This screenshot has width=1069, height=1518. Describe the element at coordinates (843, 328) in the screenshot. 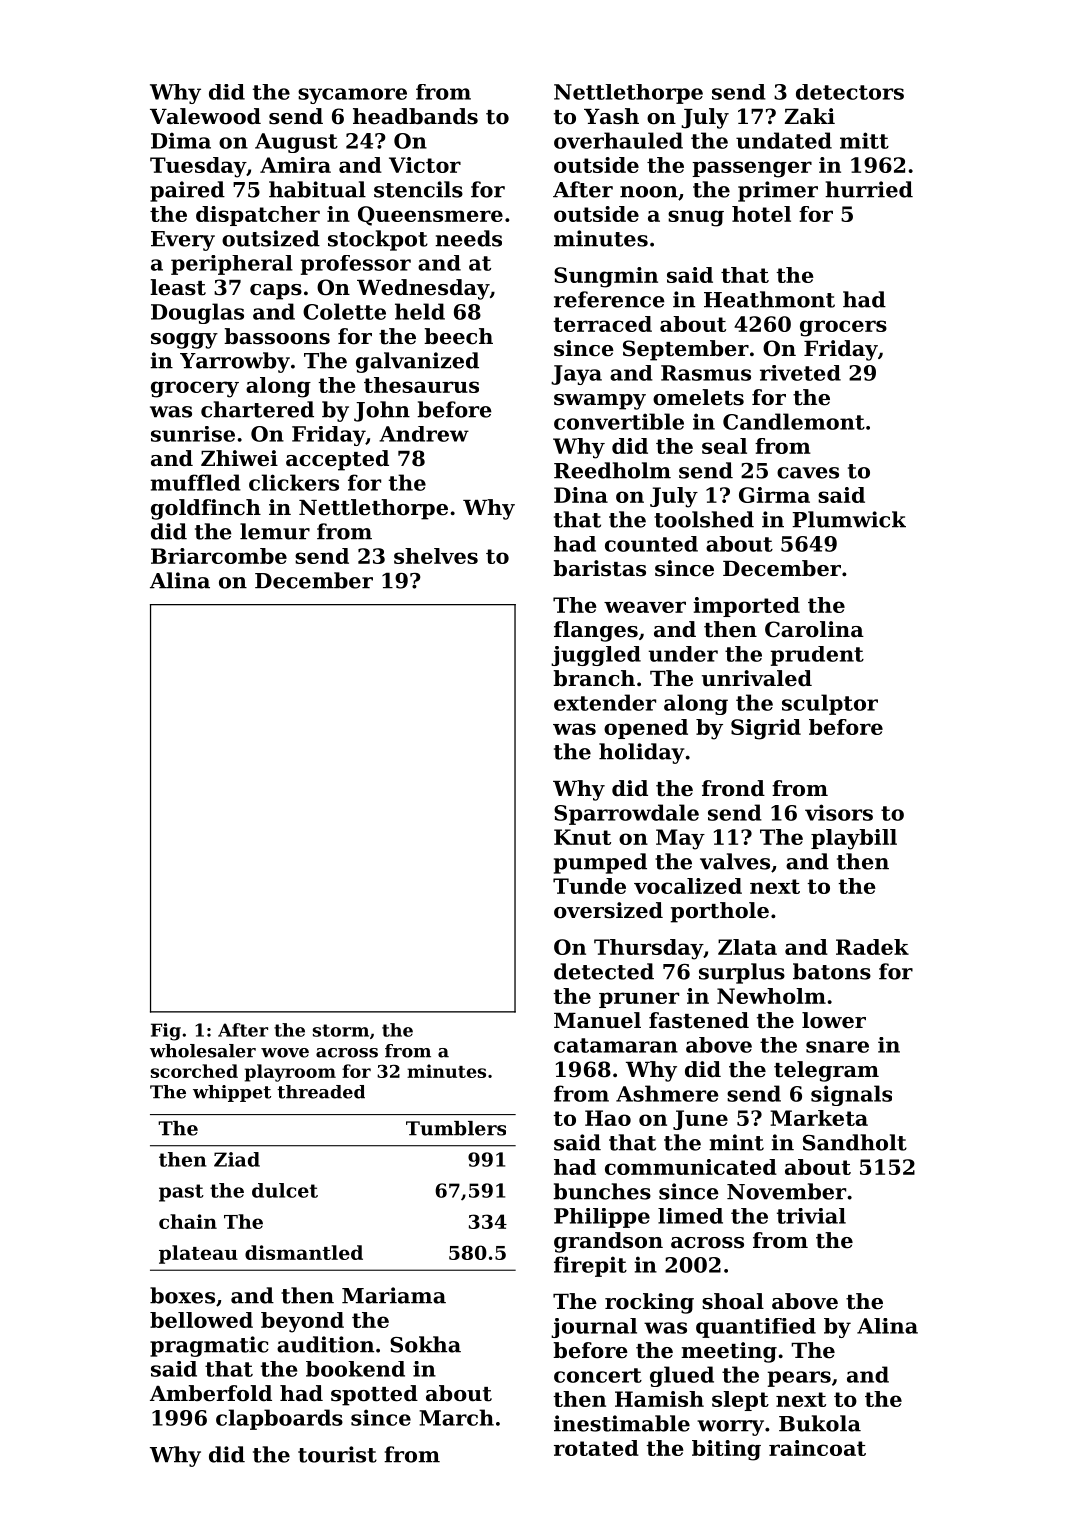

I see `grocers` at that location.
